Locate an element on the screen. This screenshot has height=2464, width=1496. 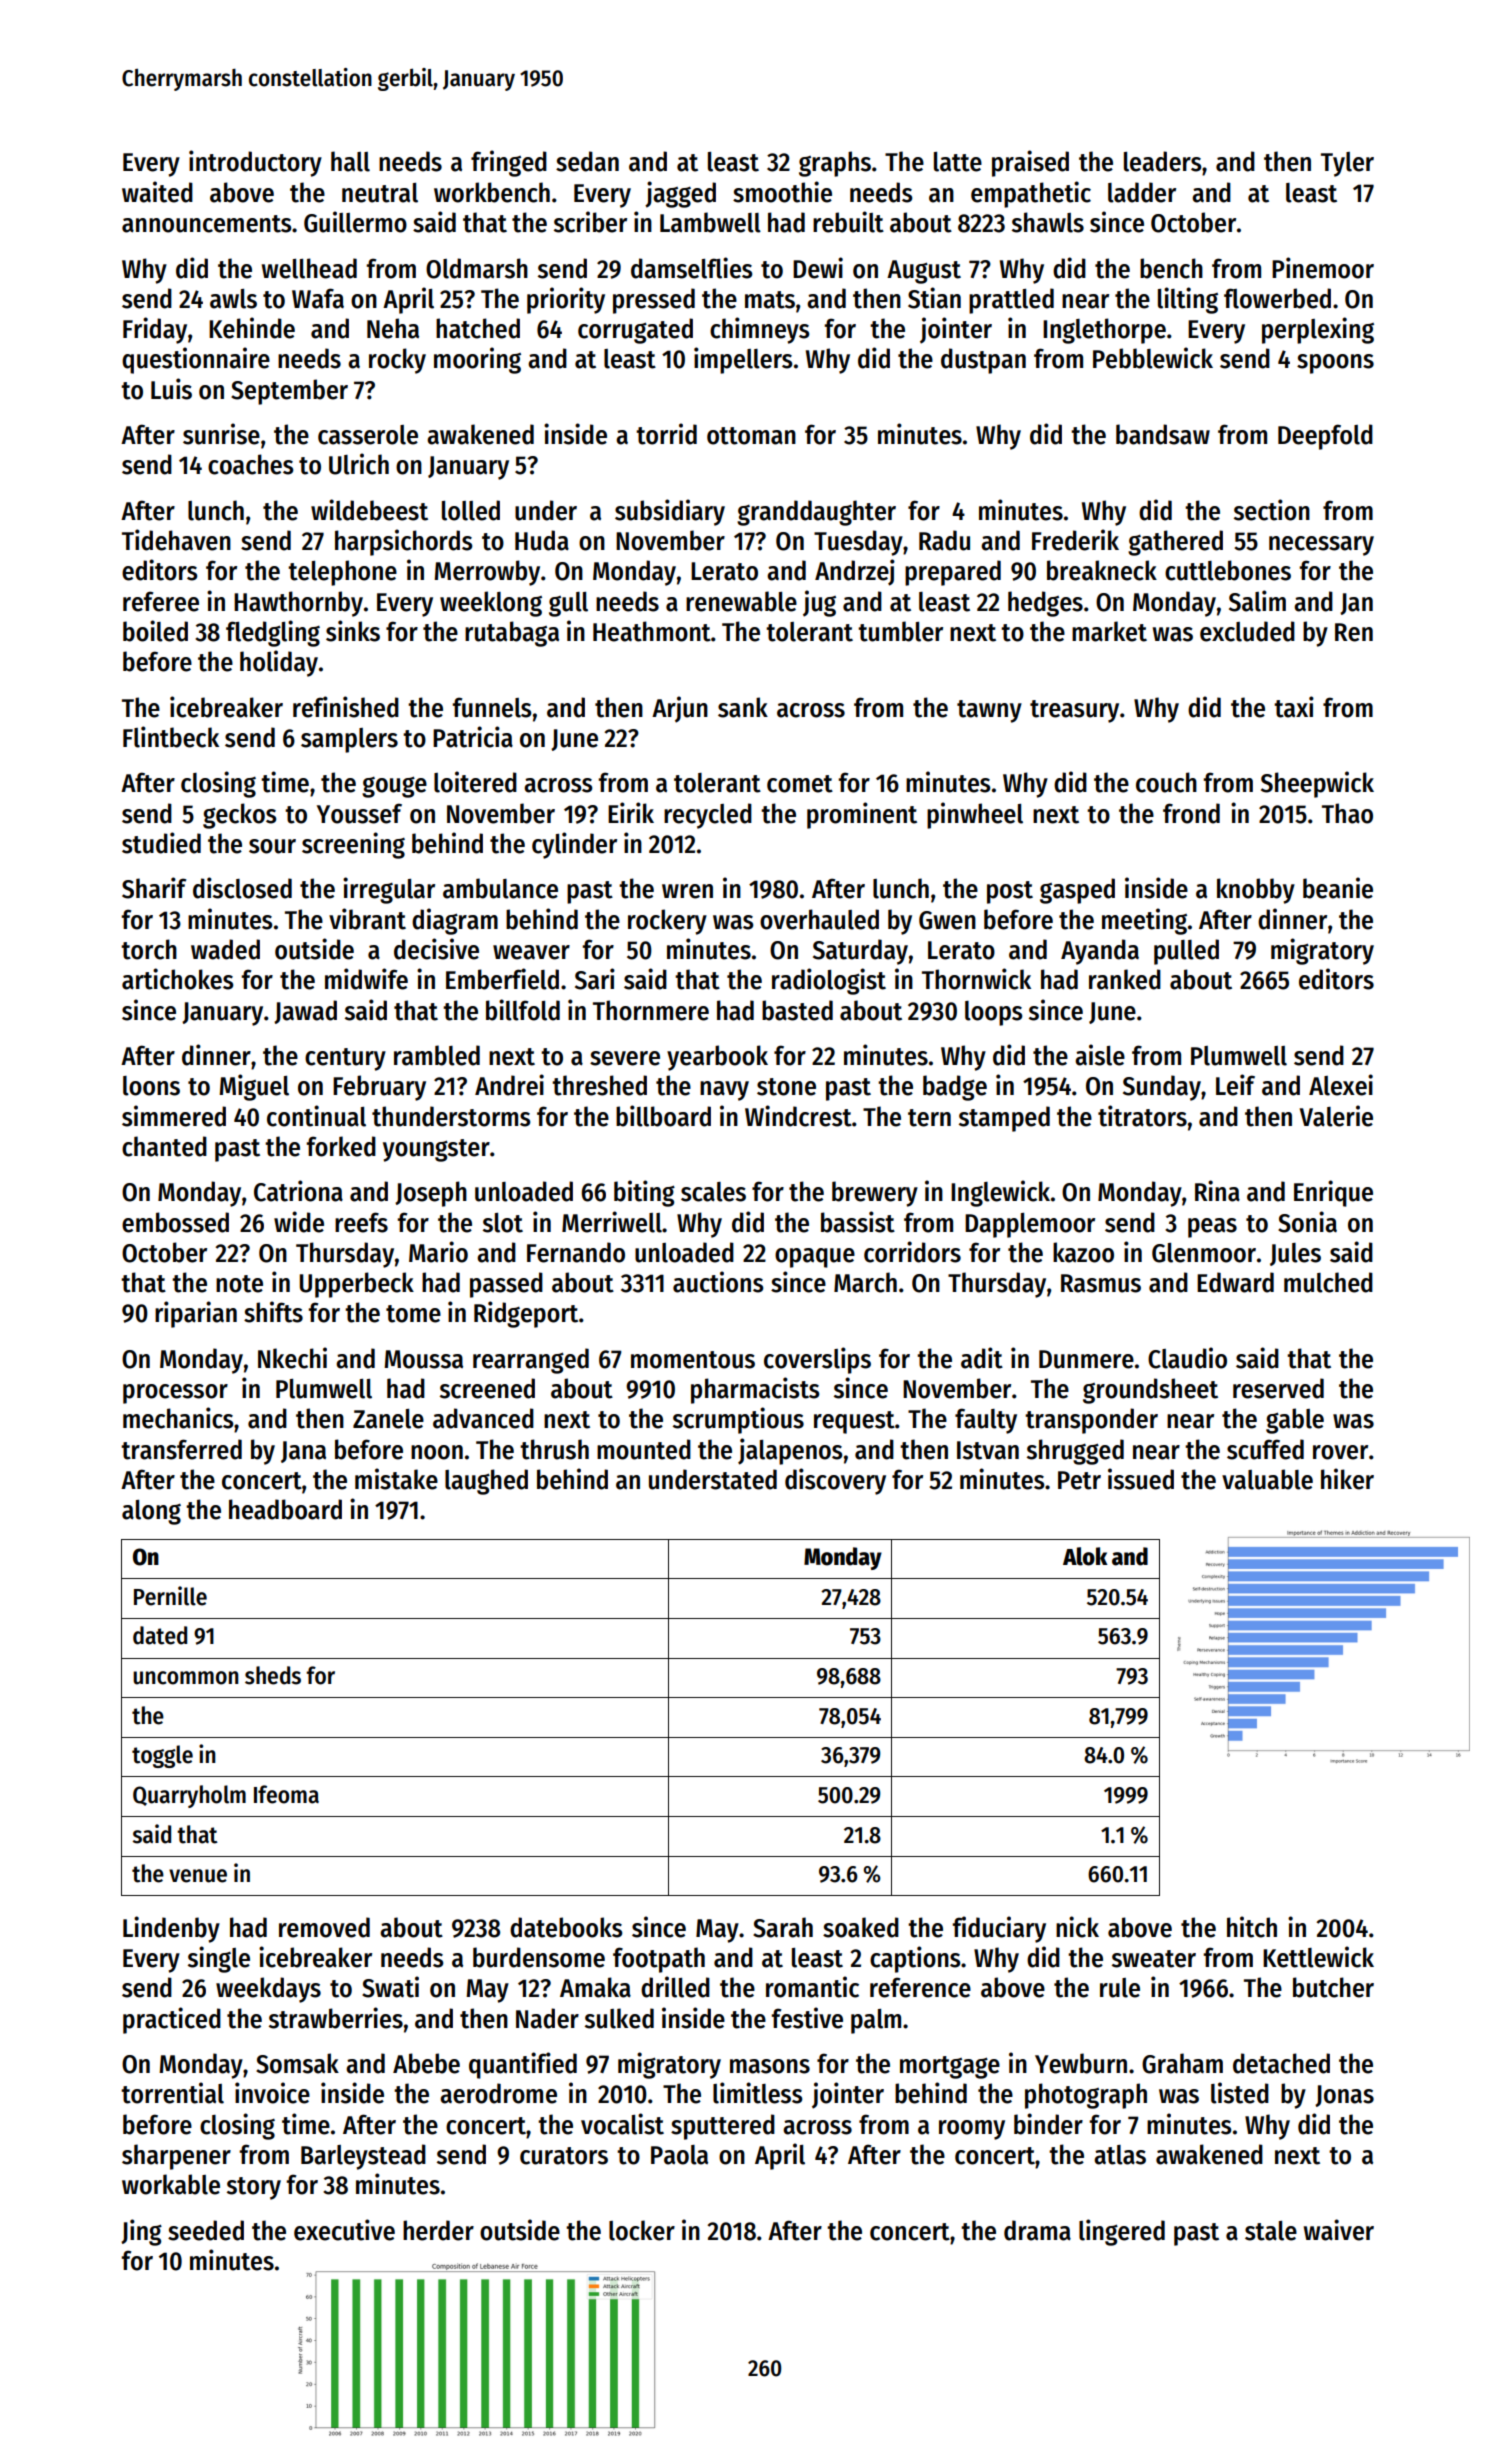
valuable is located at coordinates (1267, 1479).
